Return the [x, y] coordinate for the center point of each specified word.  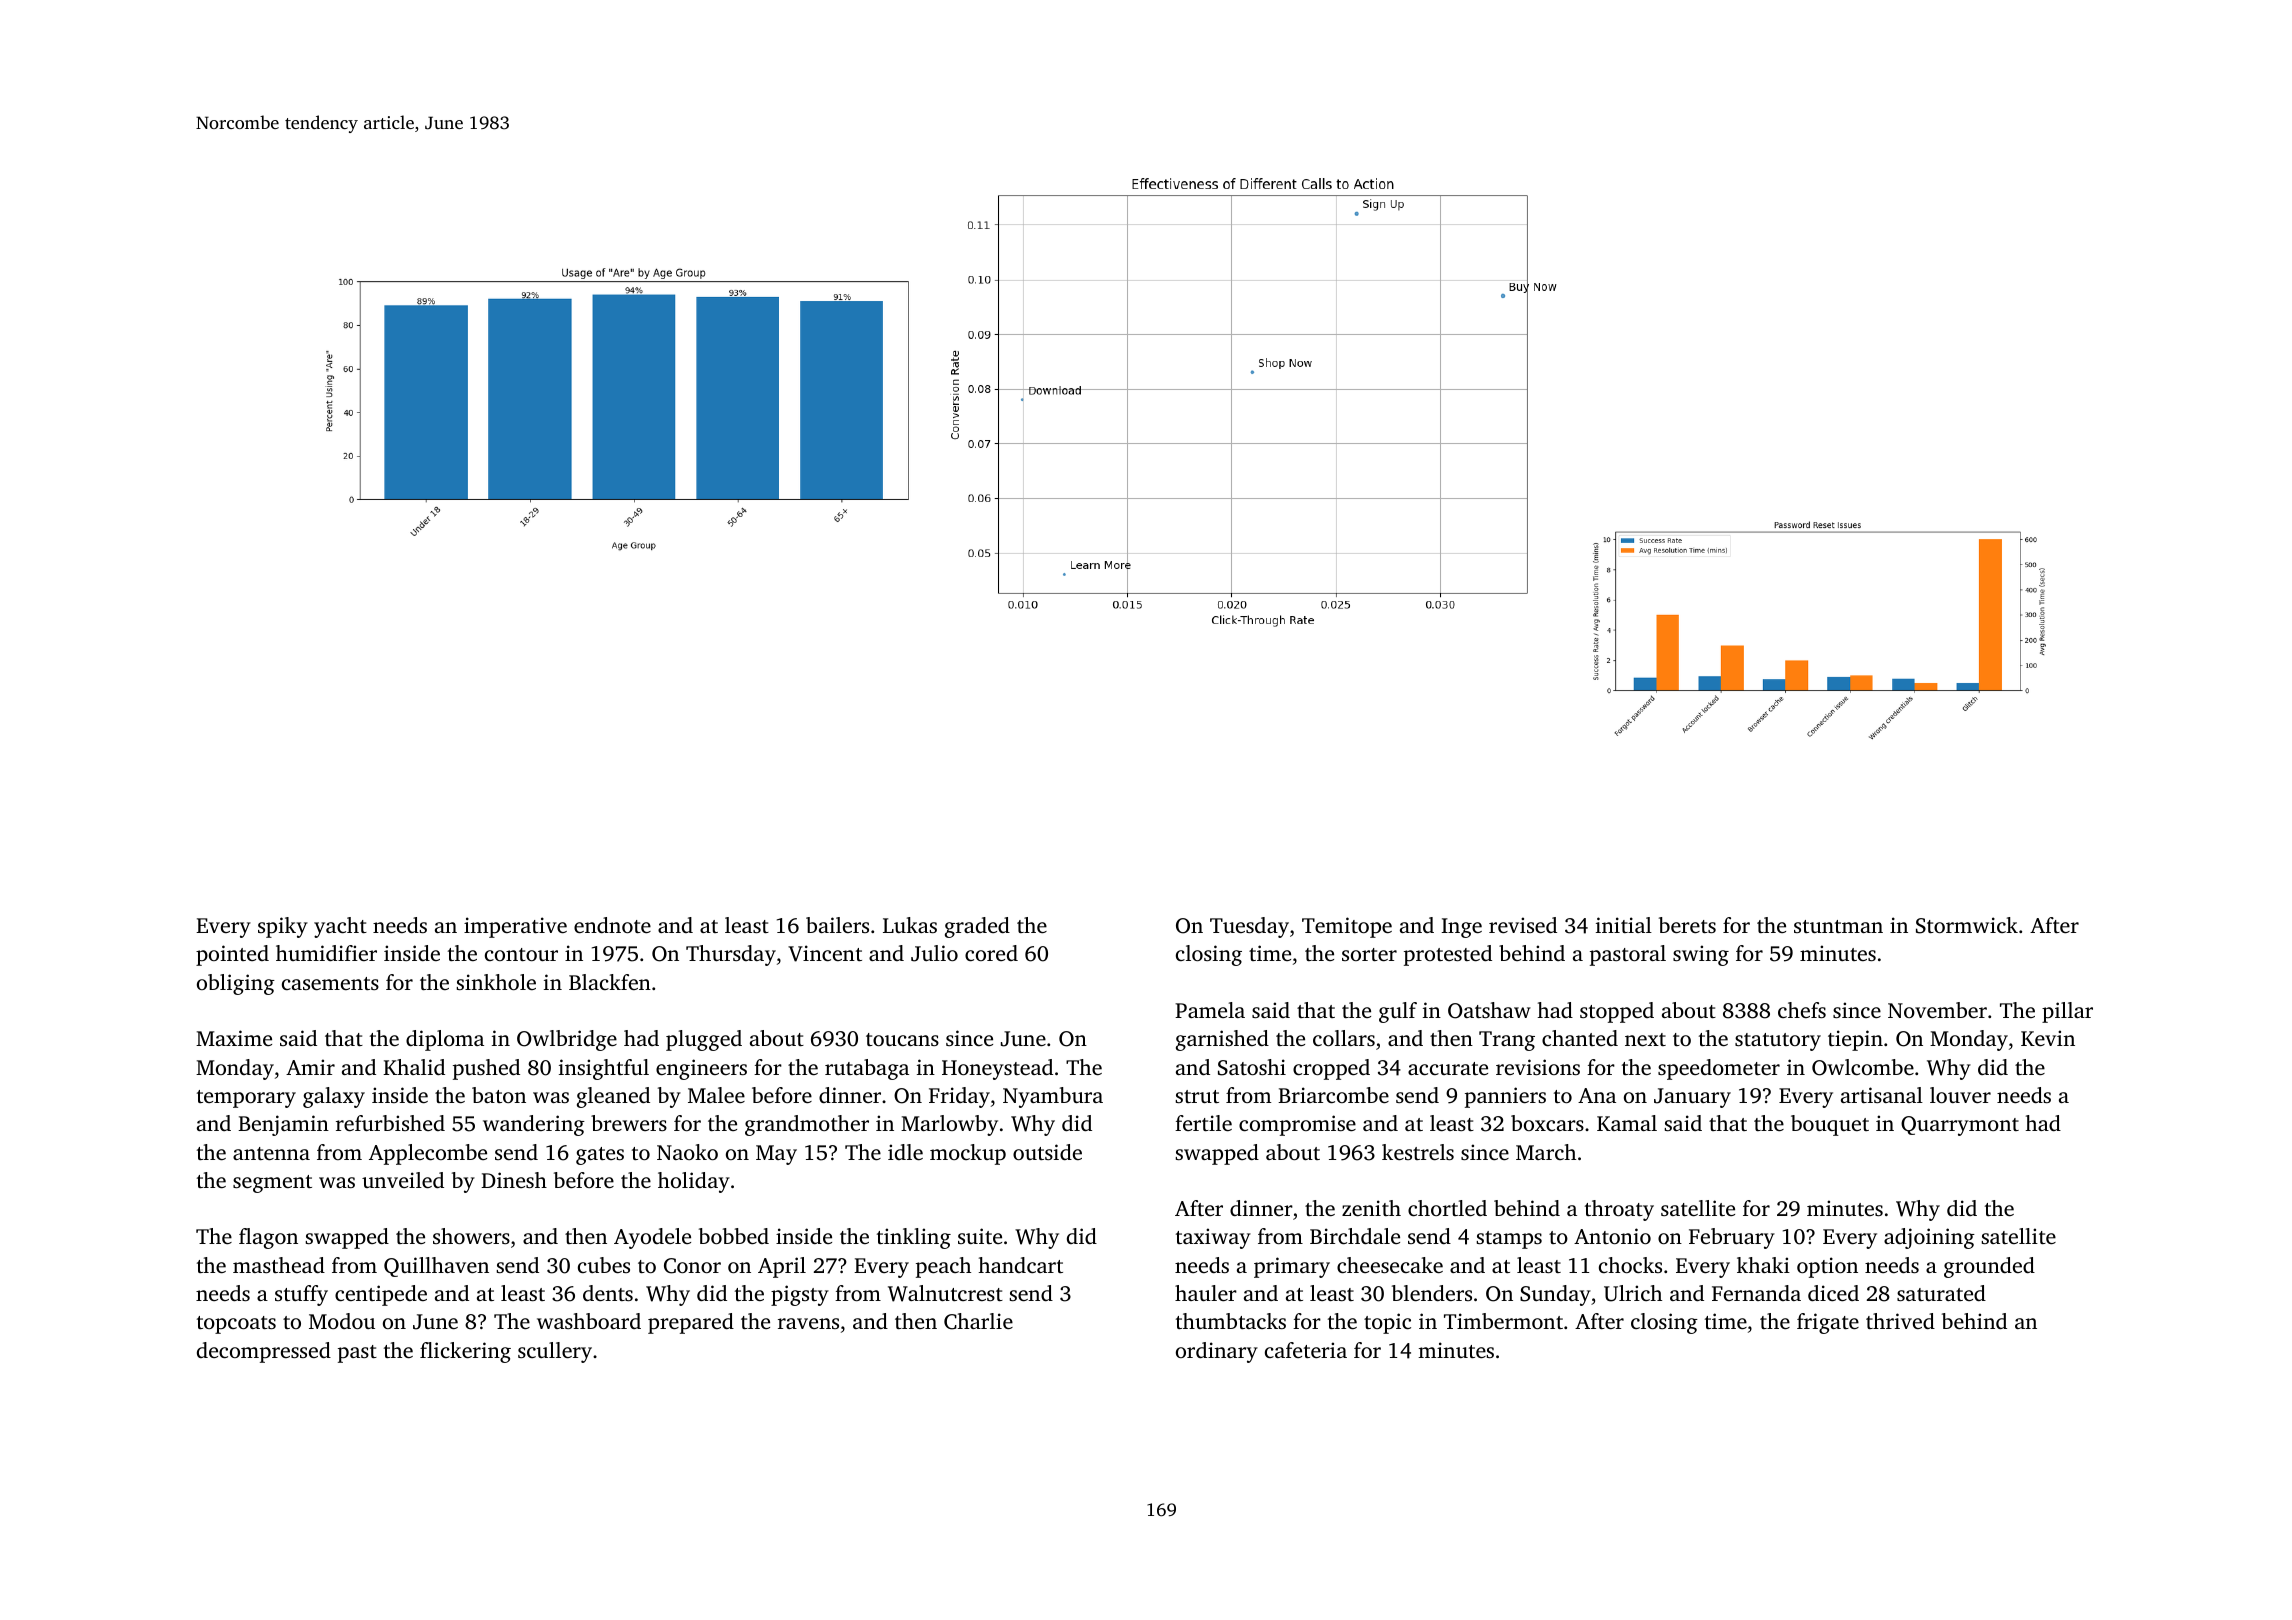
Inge [1461, 928]
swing [1701, 955]
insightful [604, 1069]
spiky [283, 927]
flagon [268, 1238]
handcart [1021, 1265]
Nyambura [1053, 1097]
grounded [1989, 1267]
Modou [342, 1321]
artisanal [1882, 1095]
